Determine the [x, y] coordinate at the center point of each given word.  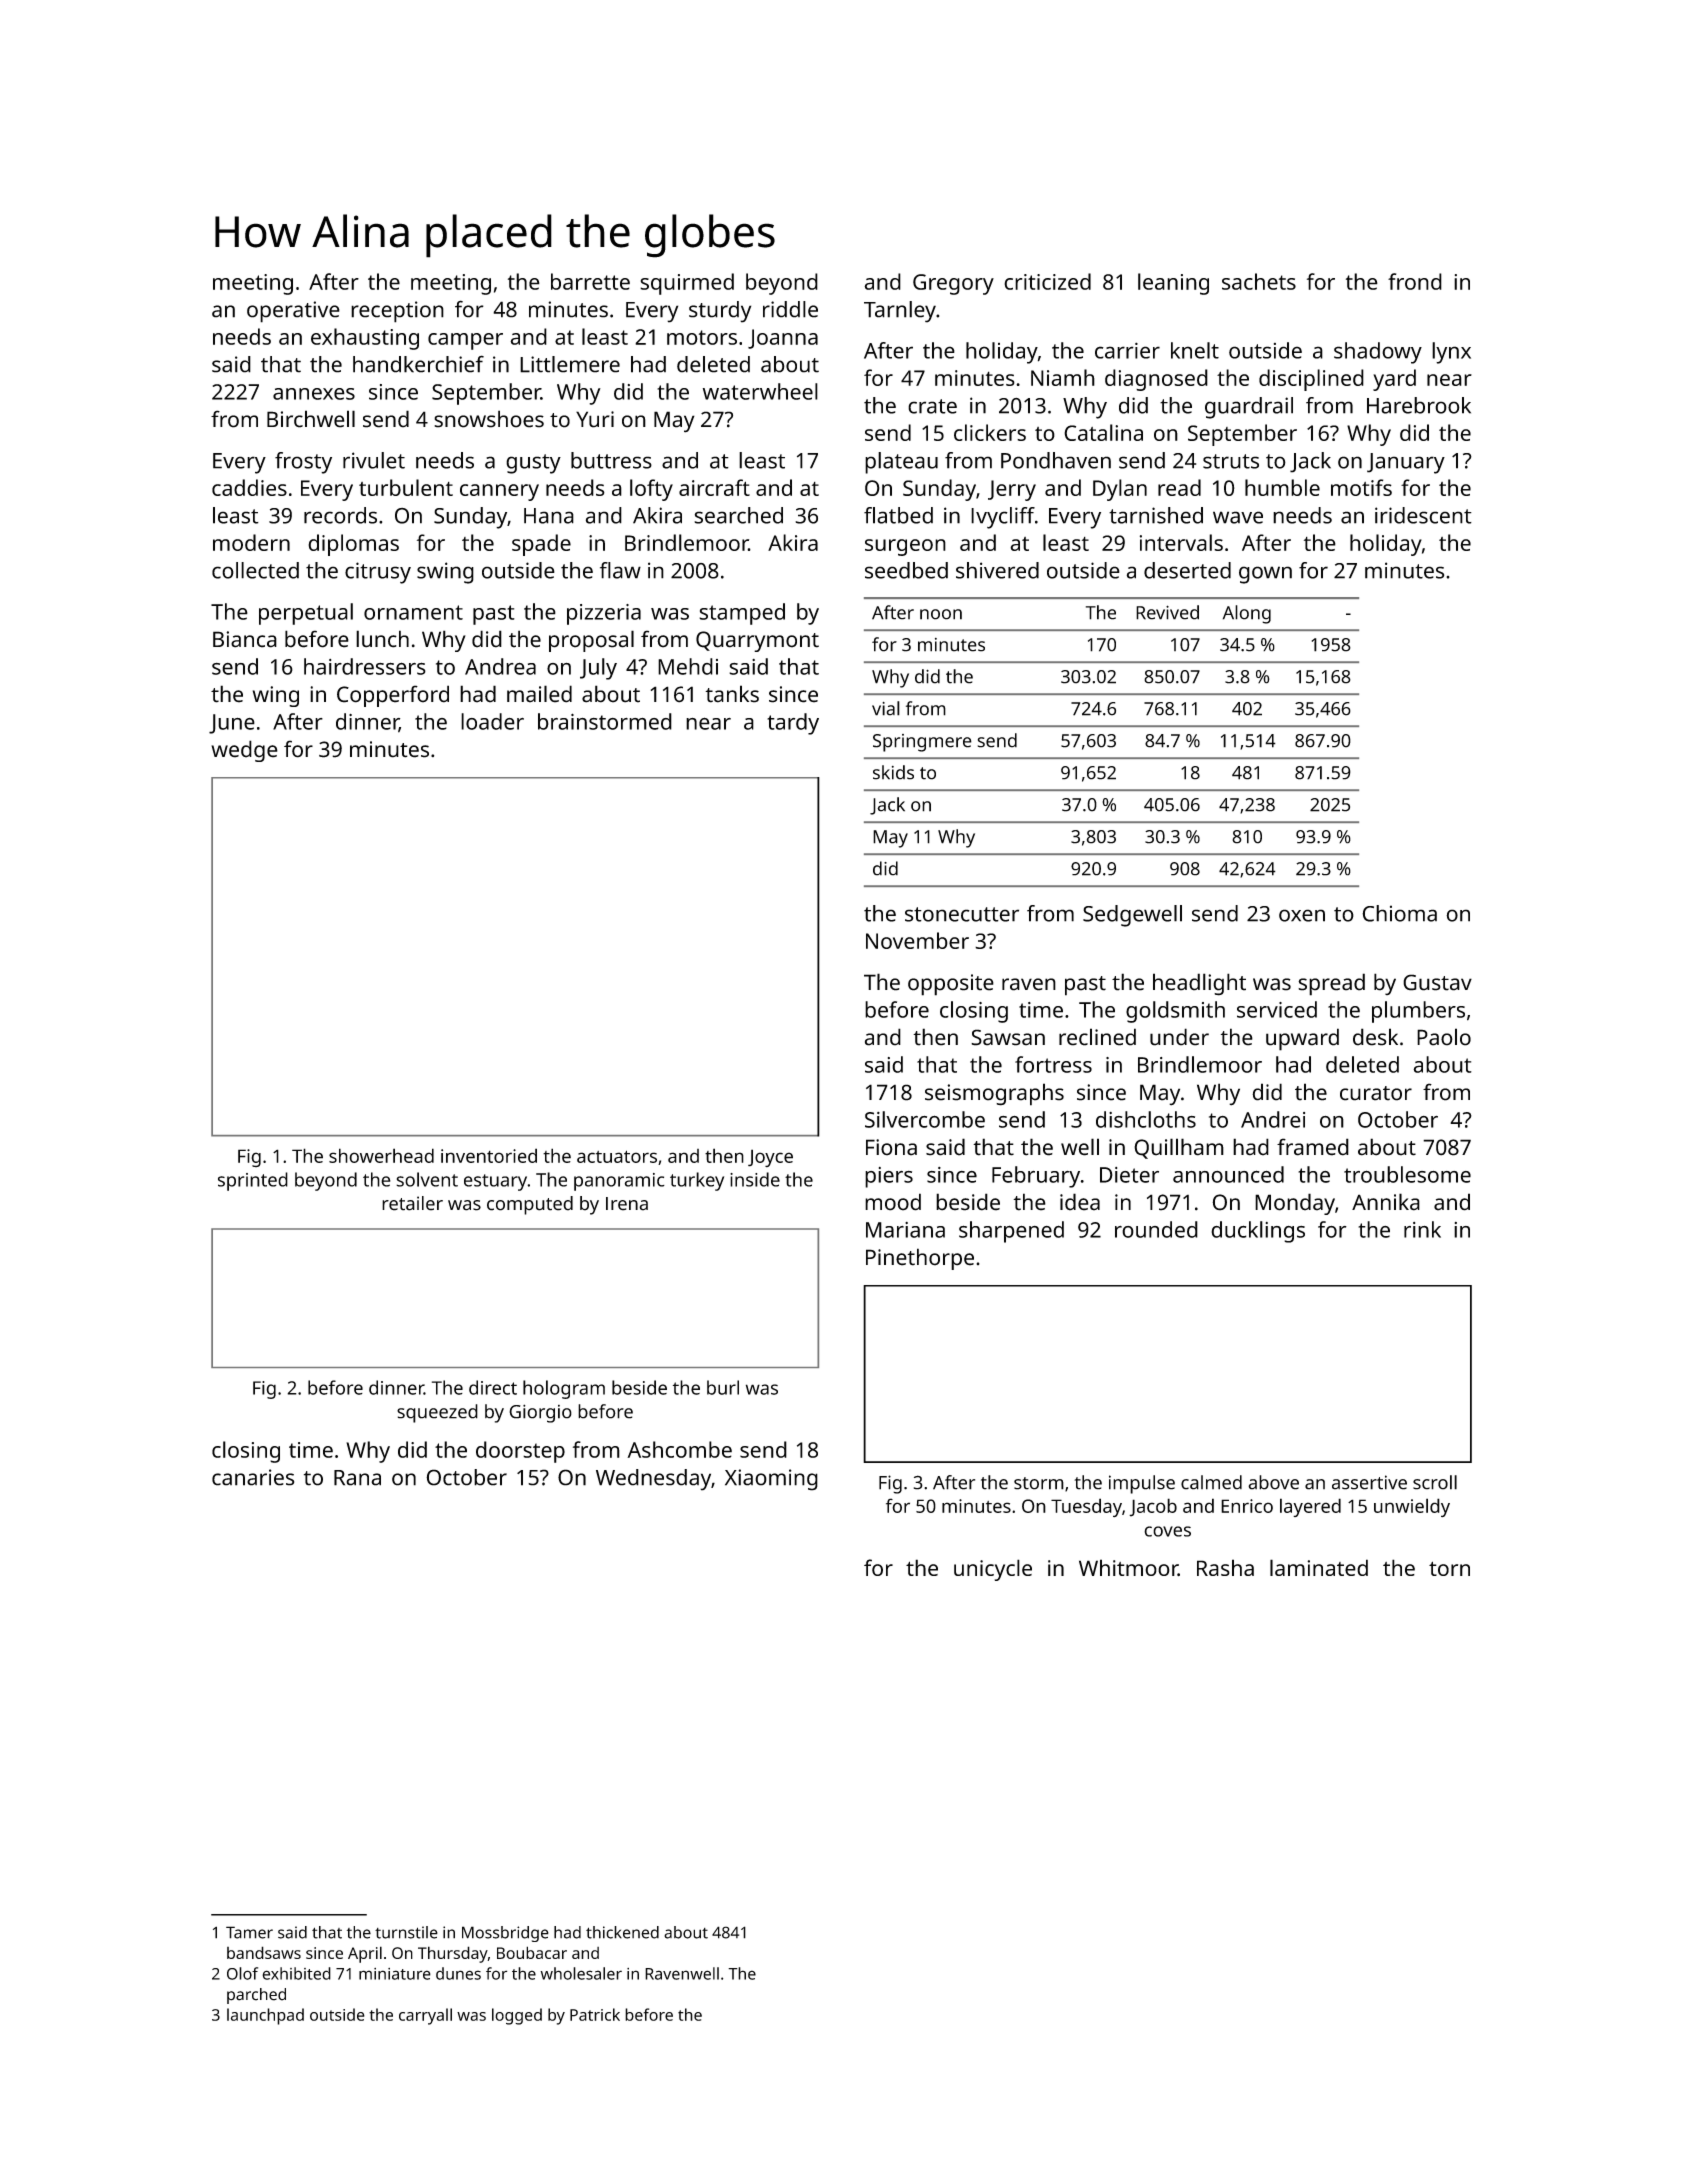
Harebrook [1419, 405]
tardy [793, 724]
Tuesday [1086, 1507]
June [232, 724]
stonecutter [962, 914]
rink [1422, 1229]
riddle [790, 309]
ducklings [1258, 1232]
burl [723, 1387]
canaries [253, 1477]
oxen [1302, 915]
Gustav [1437, 982]
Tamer [249, 1932]
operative [293, 312]
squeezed [437, 1413]
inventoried [489, 1155]
